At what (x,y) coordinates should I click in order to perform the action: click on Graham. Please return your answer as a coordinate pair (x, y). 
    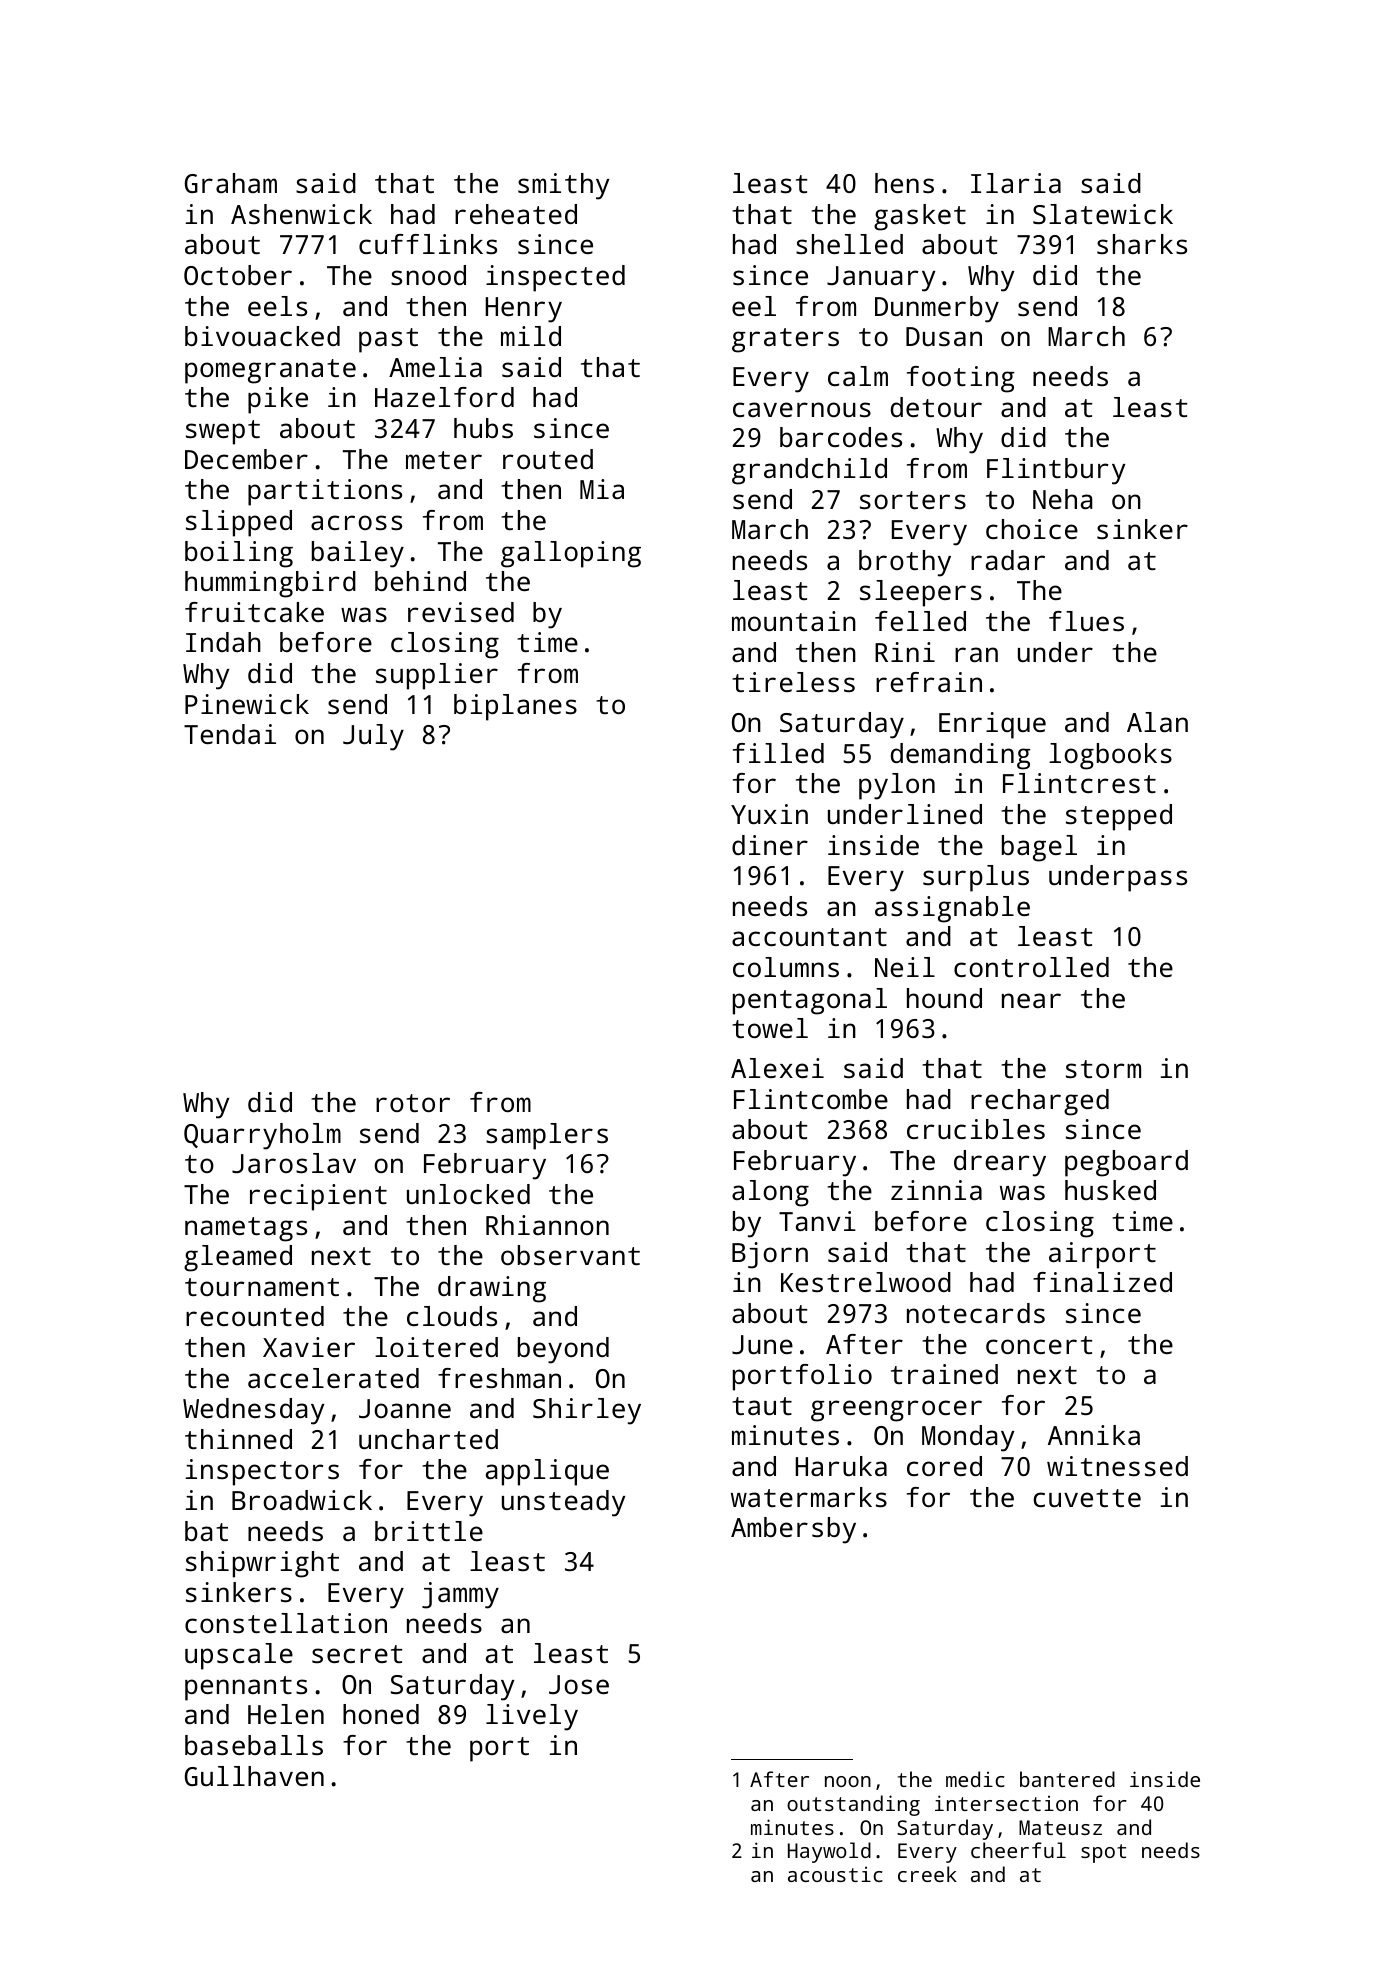
    Looking at the image, I should click on (231, 183).
